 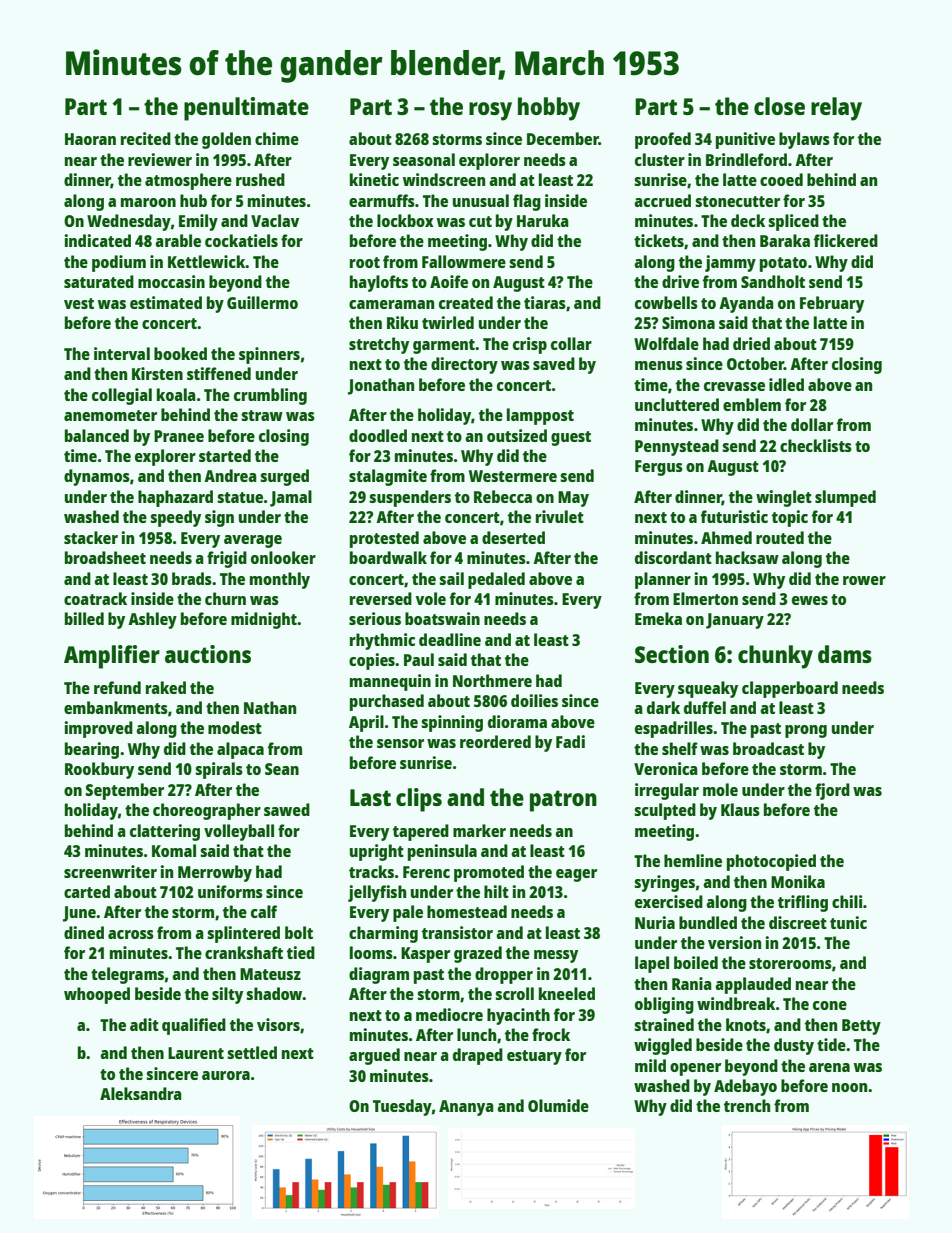 I want to click on Northmere, so click(x=492, y=680).
